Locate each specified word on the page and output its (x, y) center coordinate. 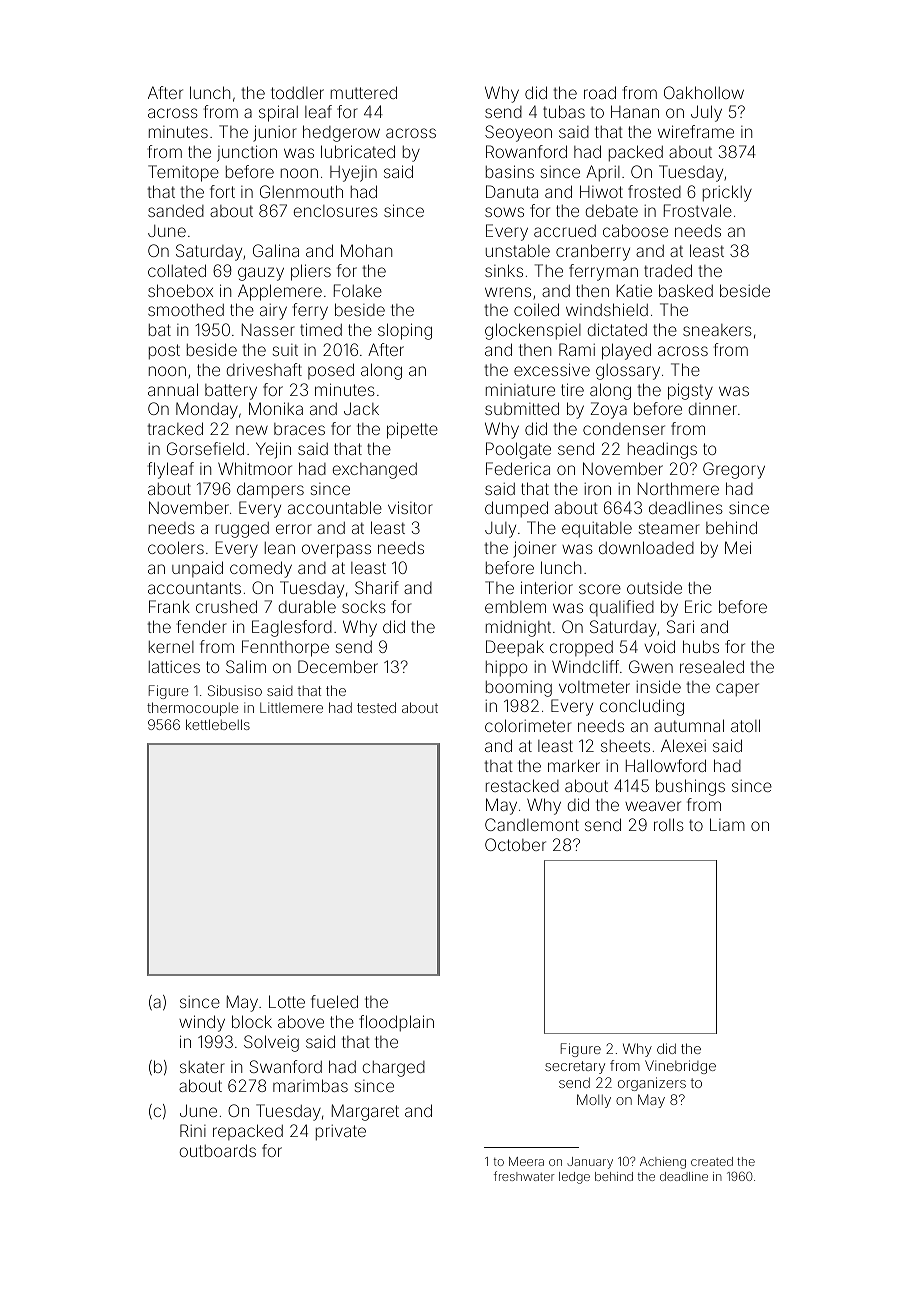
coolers (176, 547)
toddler (297, 93)
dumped (516, 509)
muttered (364, 92)
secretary (575, 1067)
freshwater (524, 1176)
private (341, 1133)
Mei (738, 547)
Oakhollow (704, 92)
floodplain (396, 1023)
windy (202, 1023)
